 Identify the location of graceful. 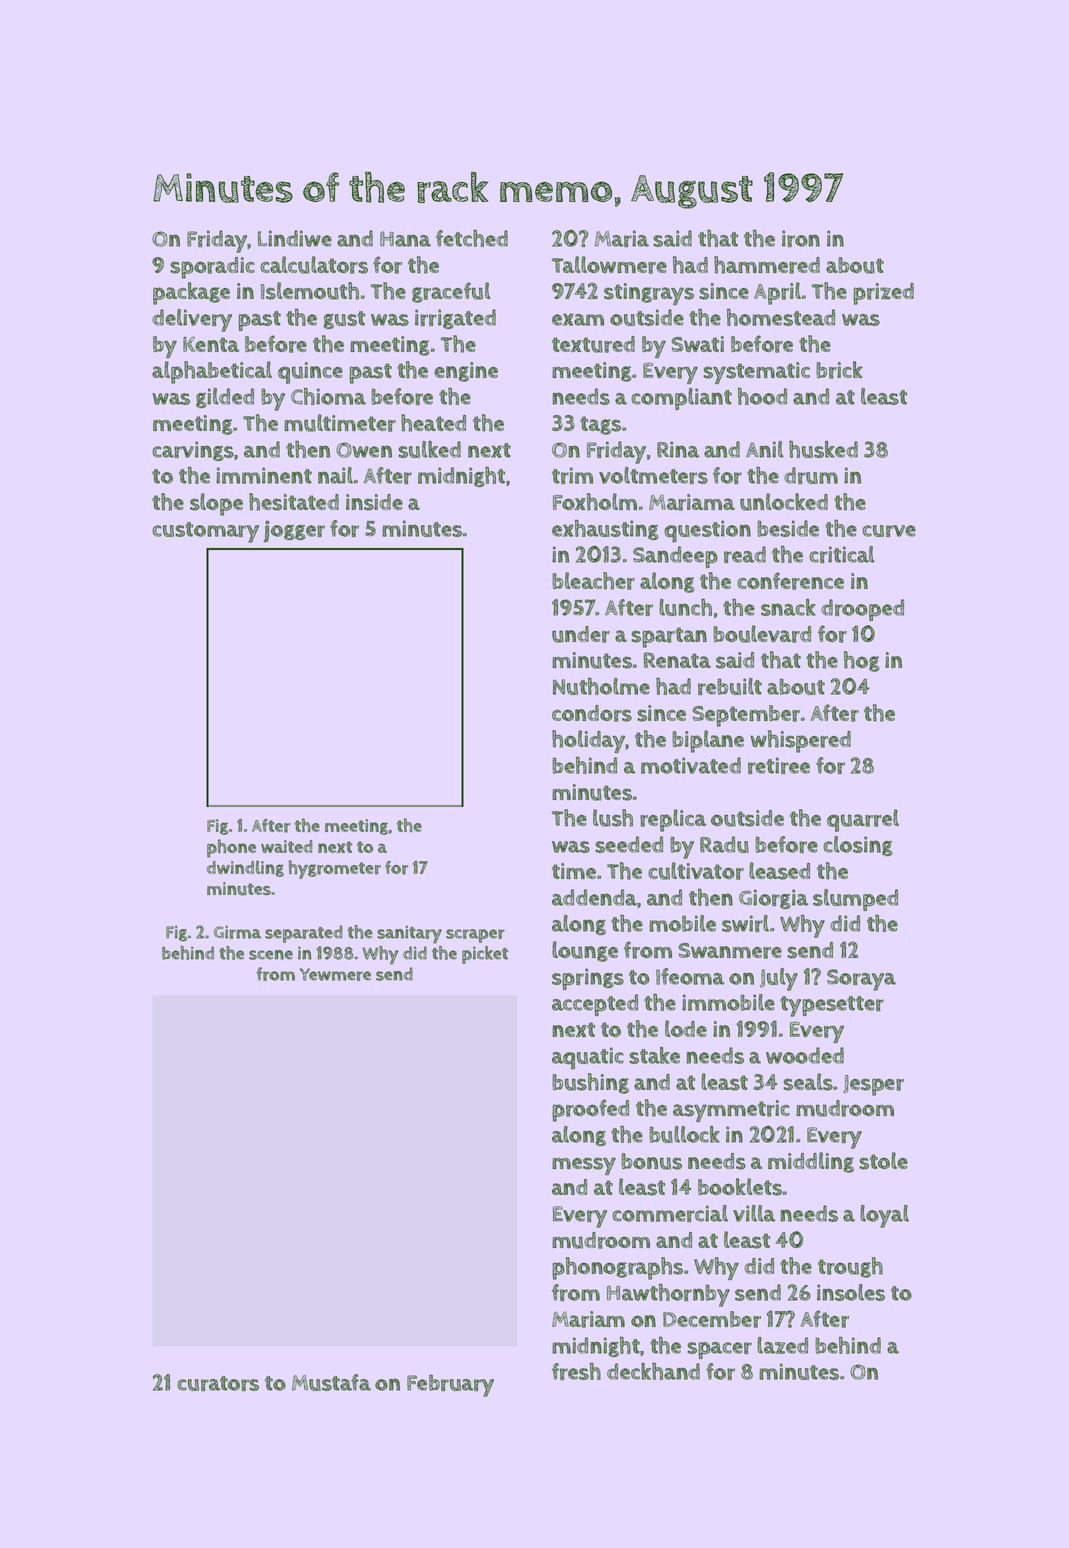
(451, 292).
